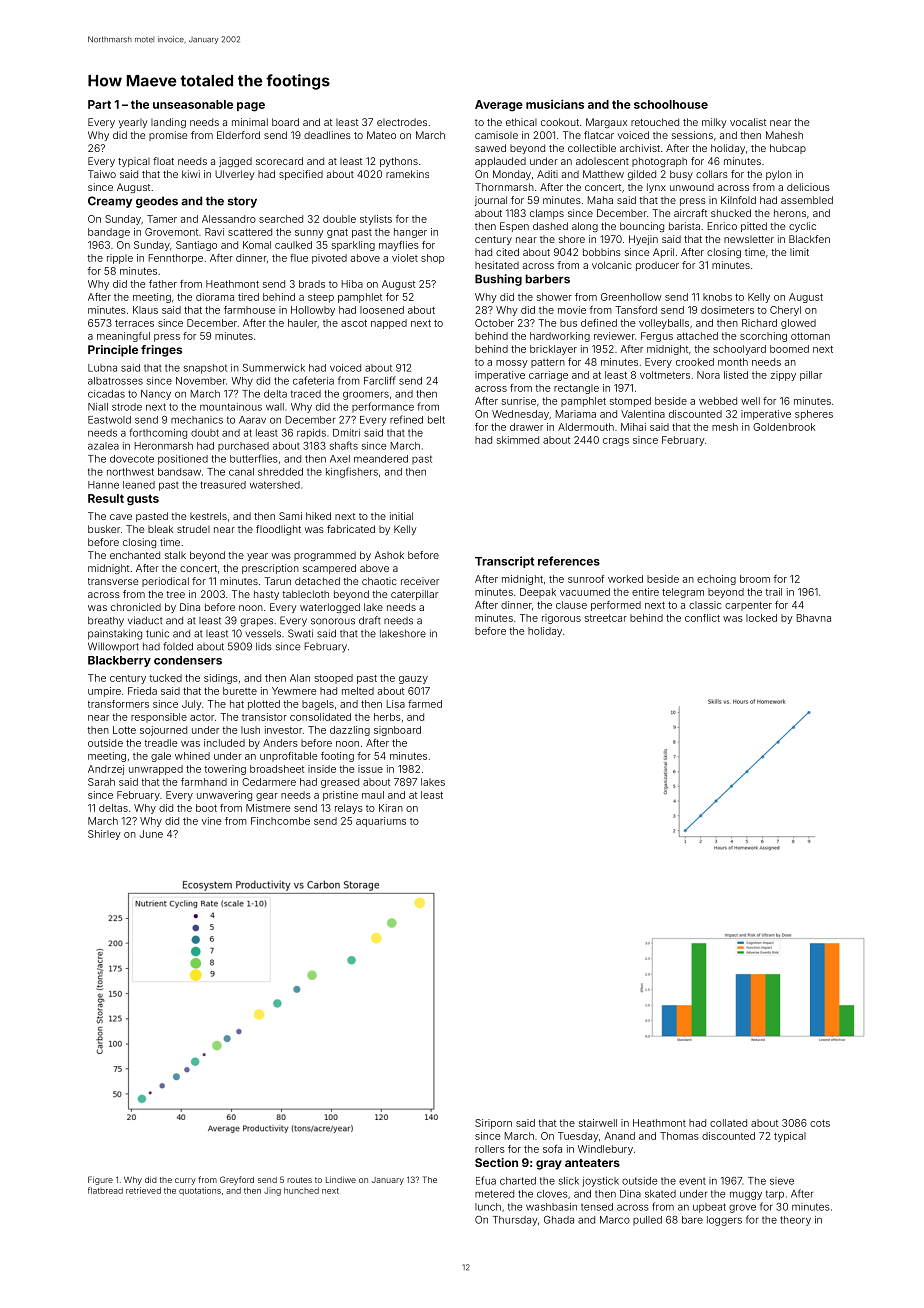 The width and height of the page is (924, 1308). Describe the element at coordinates (488, 1207) in the page. I see `lunch` at that location.
